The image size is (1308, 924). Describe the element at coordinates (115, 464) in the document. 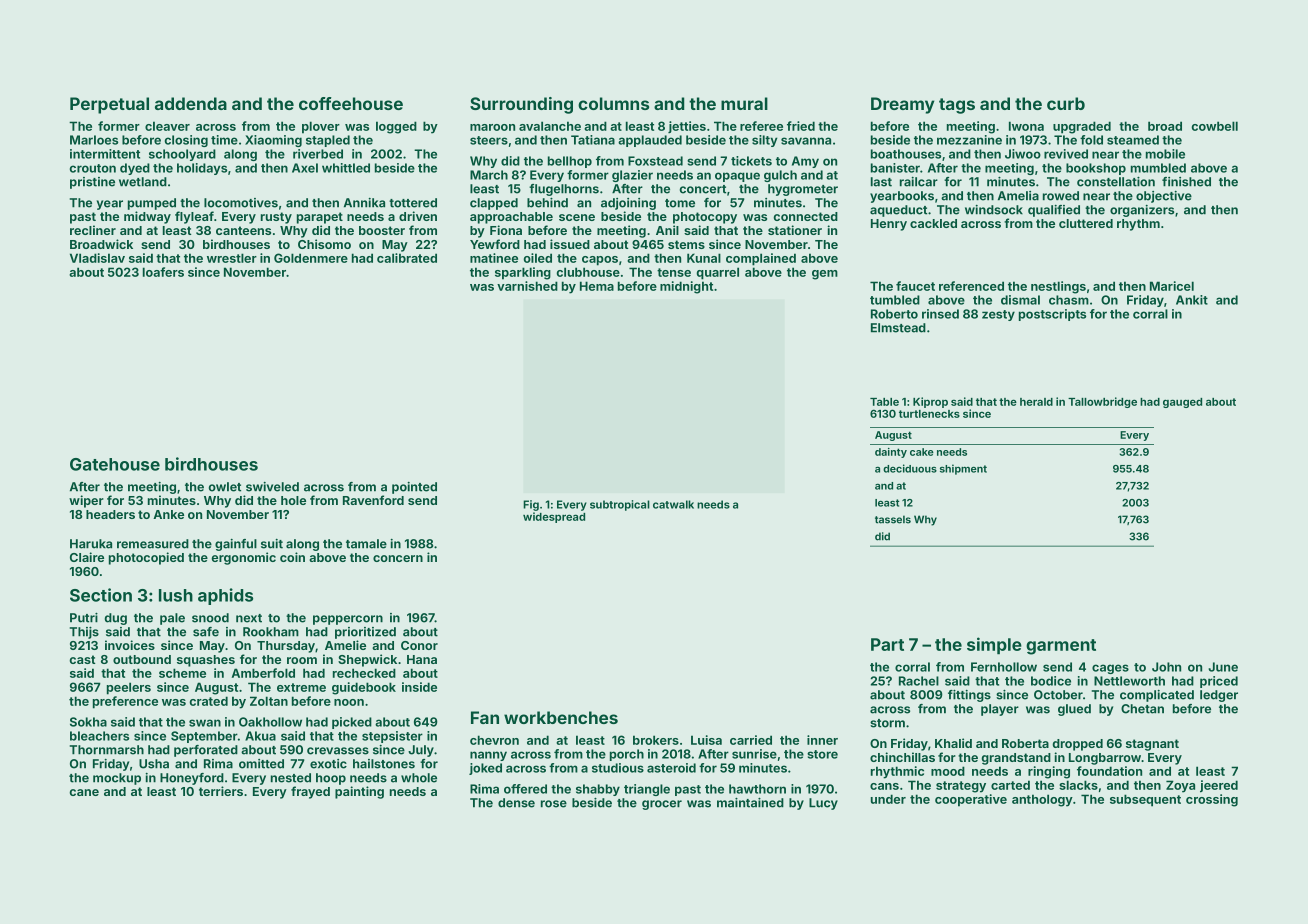

I see `Gatehouse` at that location.
